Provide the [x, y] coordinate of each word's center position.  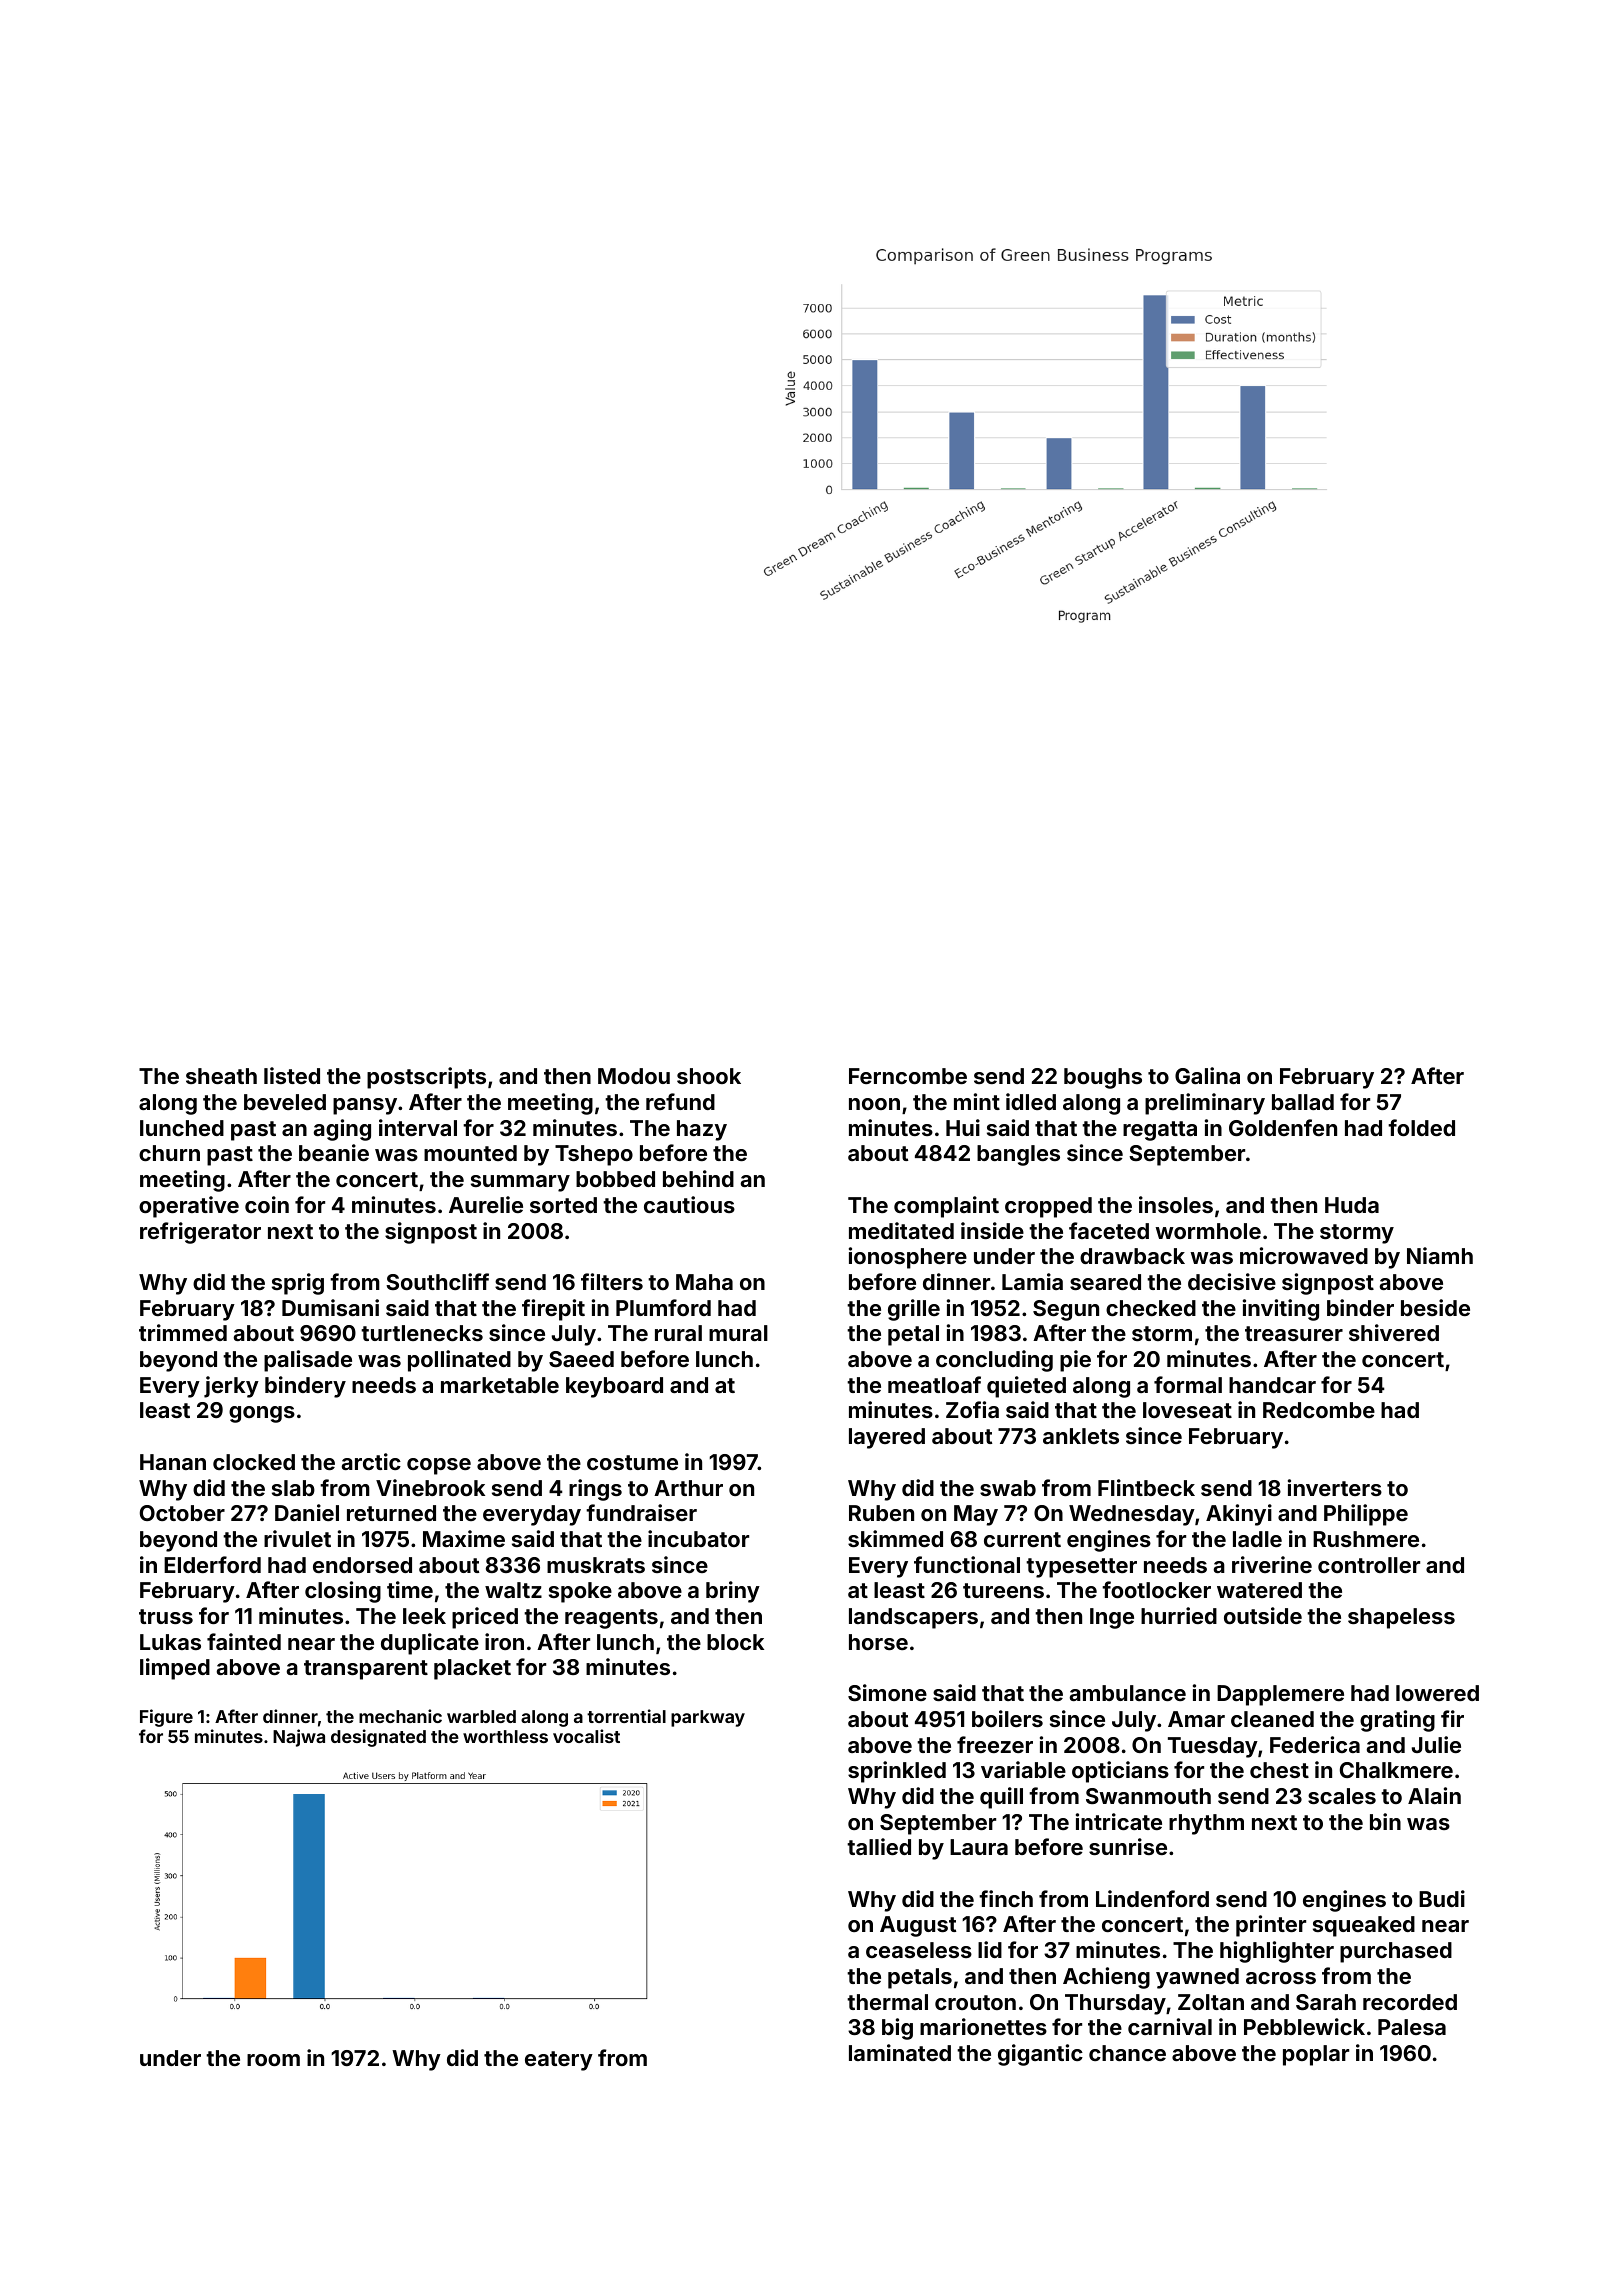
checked [1151, 1308]
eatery [559, 2061]
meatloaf [934, 1384]
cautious [689, 1204]
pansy [365, 1106]
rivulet [297, 1538]
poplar [1316, 2055]
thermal [887, 2002]
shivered [1394, 1332]
